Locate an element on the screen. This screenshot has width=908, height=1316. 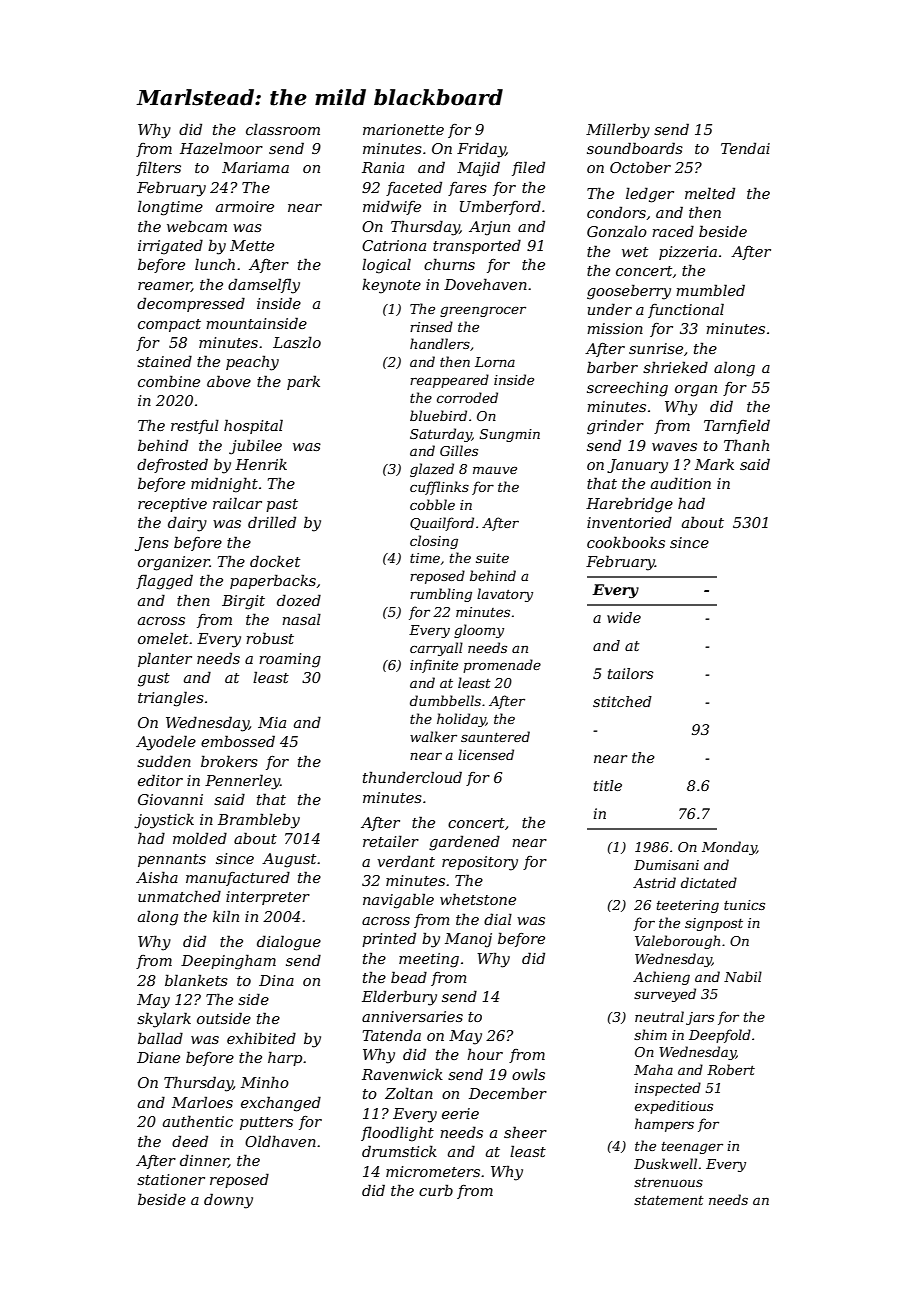
wide is located at coordinates (624, 617).
